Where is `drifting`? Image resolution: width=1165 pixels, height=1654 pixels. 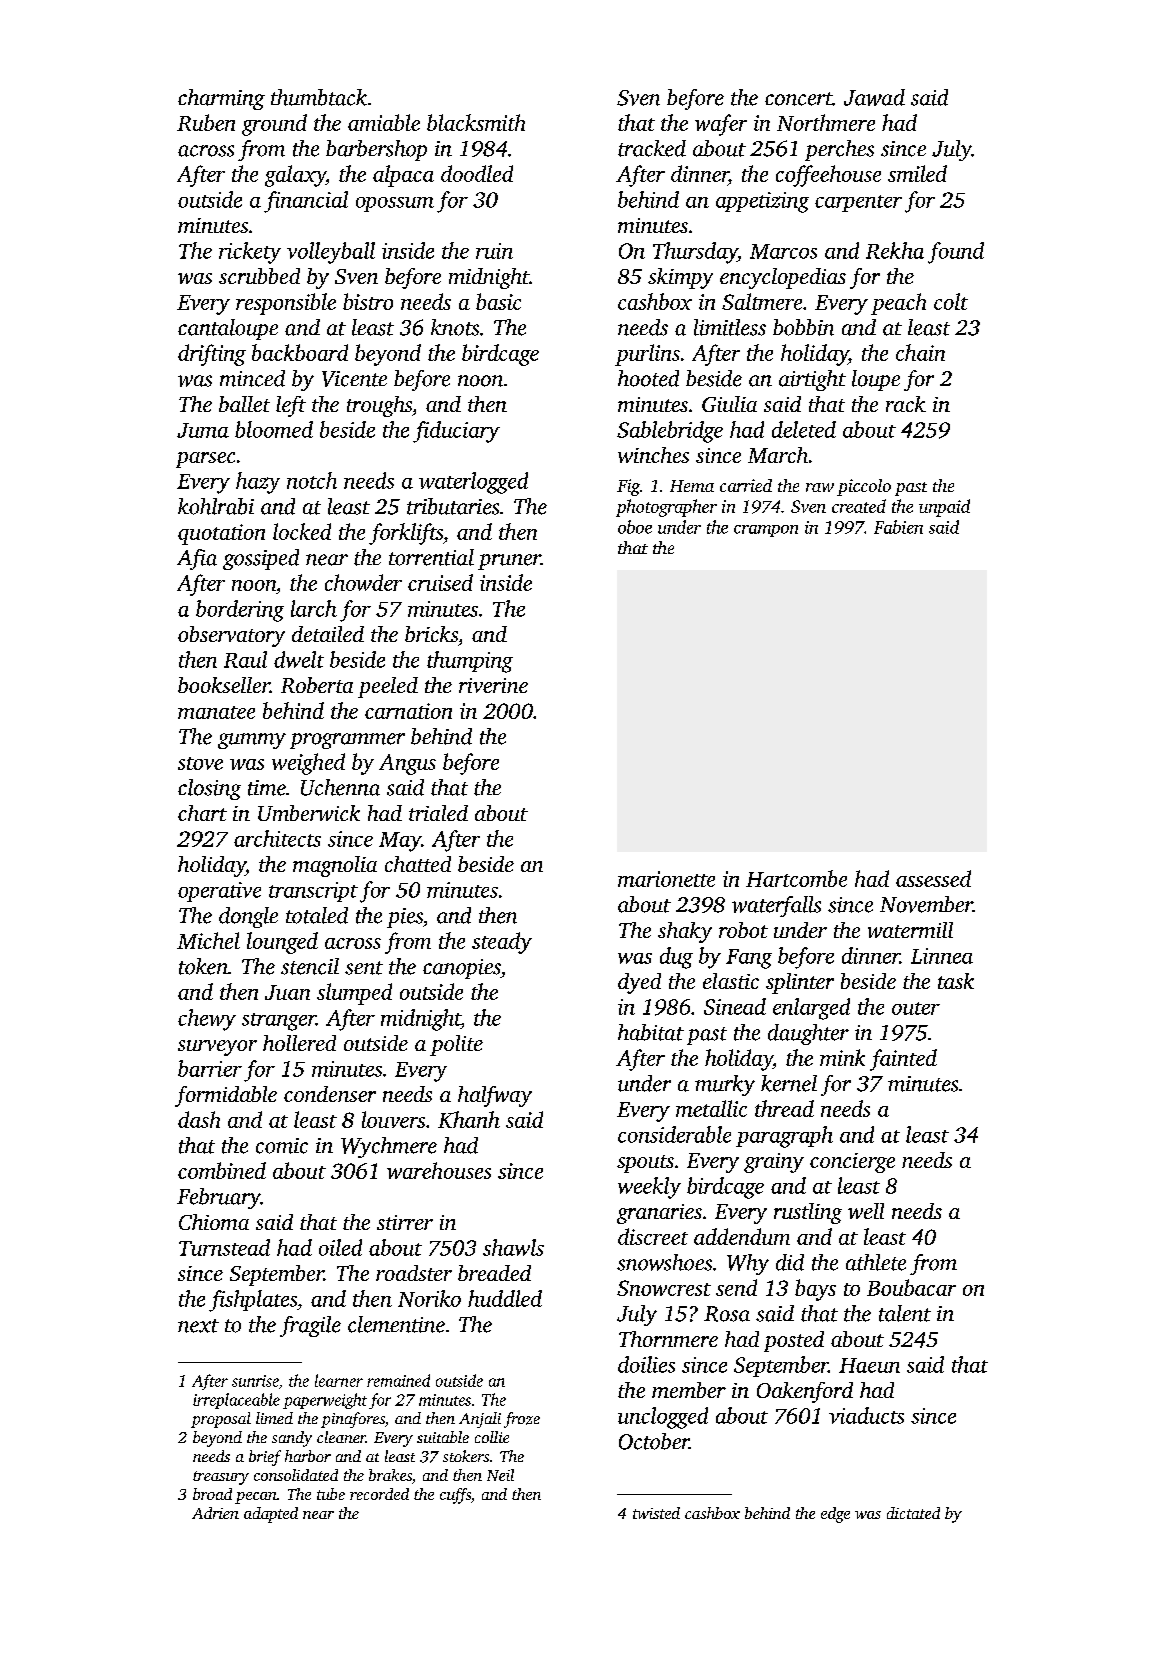
drifting is located at coordinates (212, 355).
